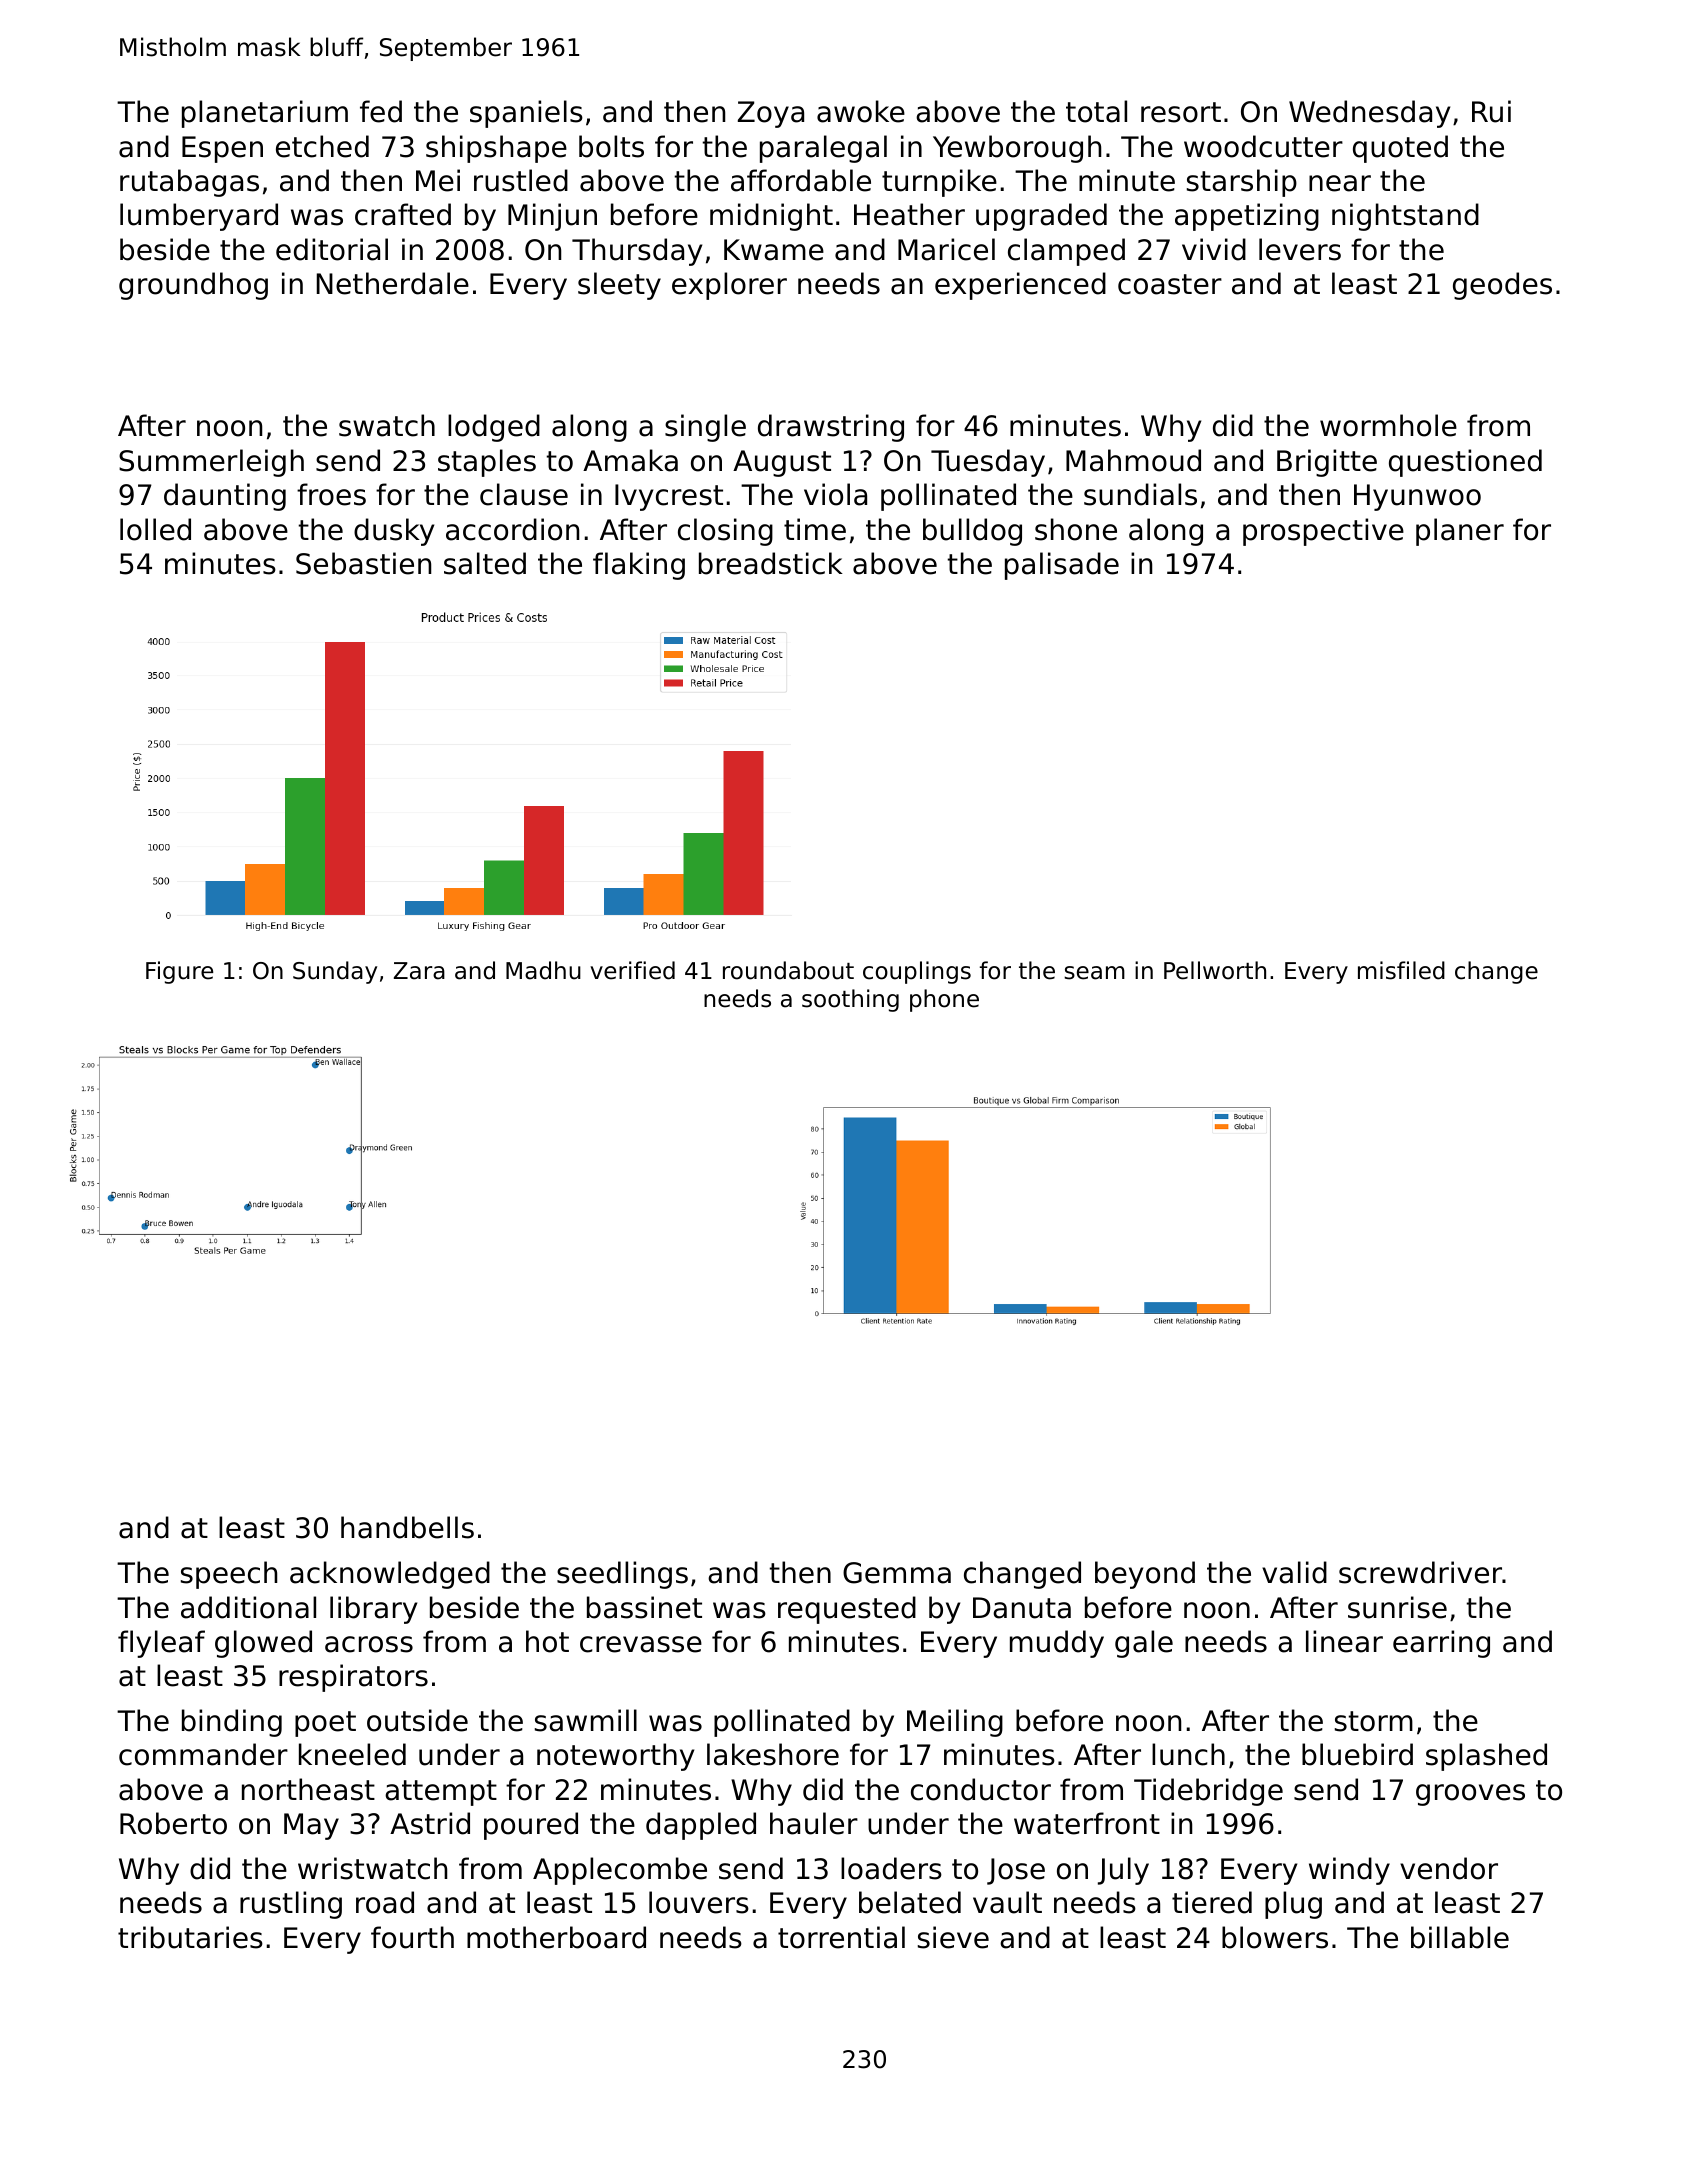 This screenshot has height=2178, width=1683. I want to click on flaking, so click(639, 566).
